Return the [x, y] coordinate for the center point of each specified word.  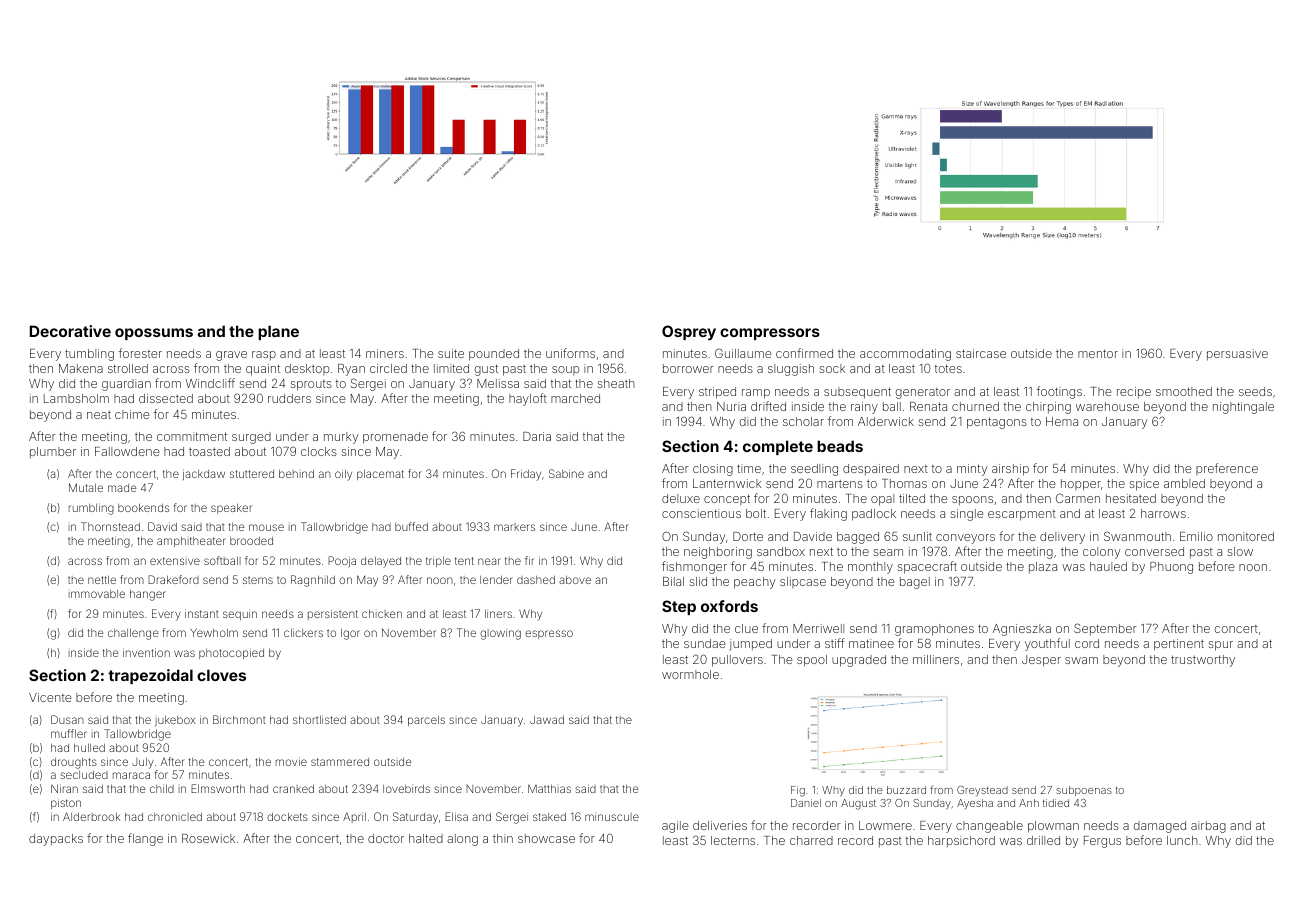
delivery [1062, 538]
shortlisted [319, 720]
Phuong [1171, 568]
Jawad [547, 719]
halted [426, 838]
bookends [143, 508]
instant [202, 613]
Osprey [689, 332]
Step [679, 607]
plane [278, 332]
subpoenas [1084, 791]
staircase [981, 353]
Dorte [748, 536]
